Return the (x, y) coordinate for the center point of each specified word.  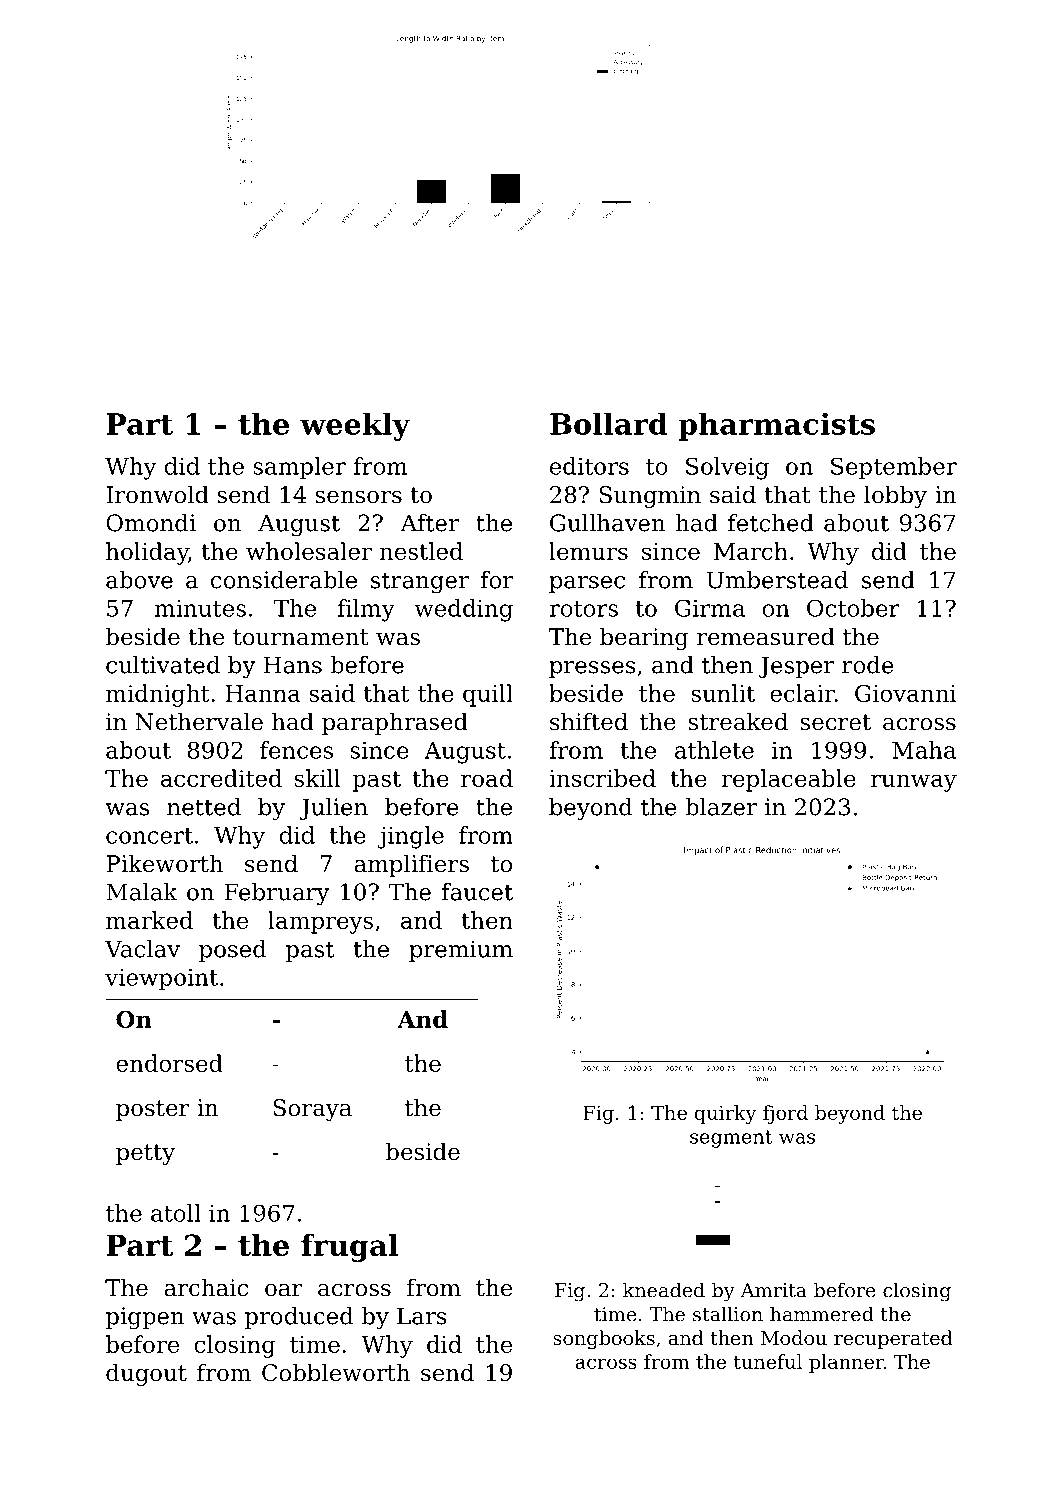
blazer (721, 807)
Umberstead (777, 580)
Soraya (312, 1110)
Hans (293, 665)
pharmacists (776, 427)
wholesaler (309, 551)
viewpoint (161, 979)
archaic (206, 1287)
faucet (477, 892)
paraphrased (395, 723)
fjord (785, 1114)
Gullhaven (607, 523)
